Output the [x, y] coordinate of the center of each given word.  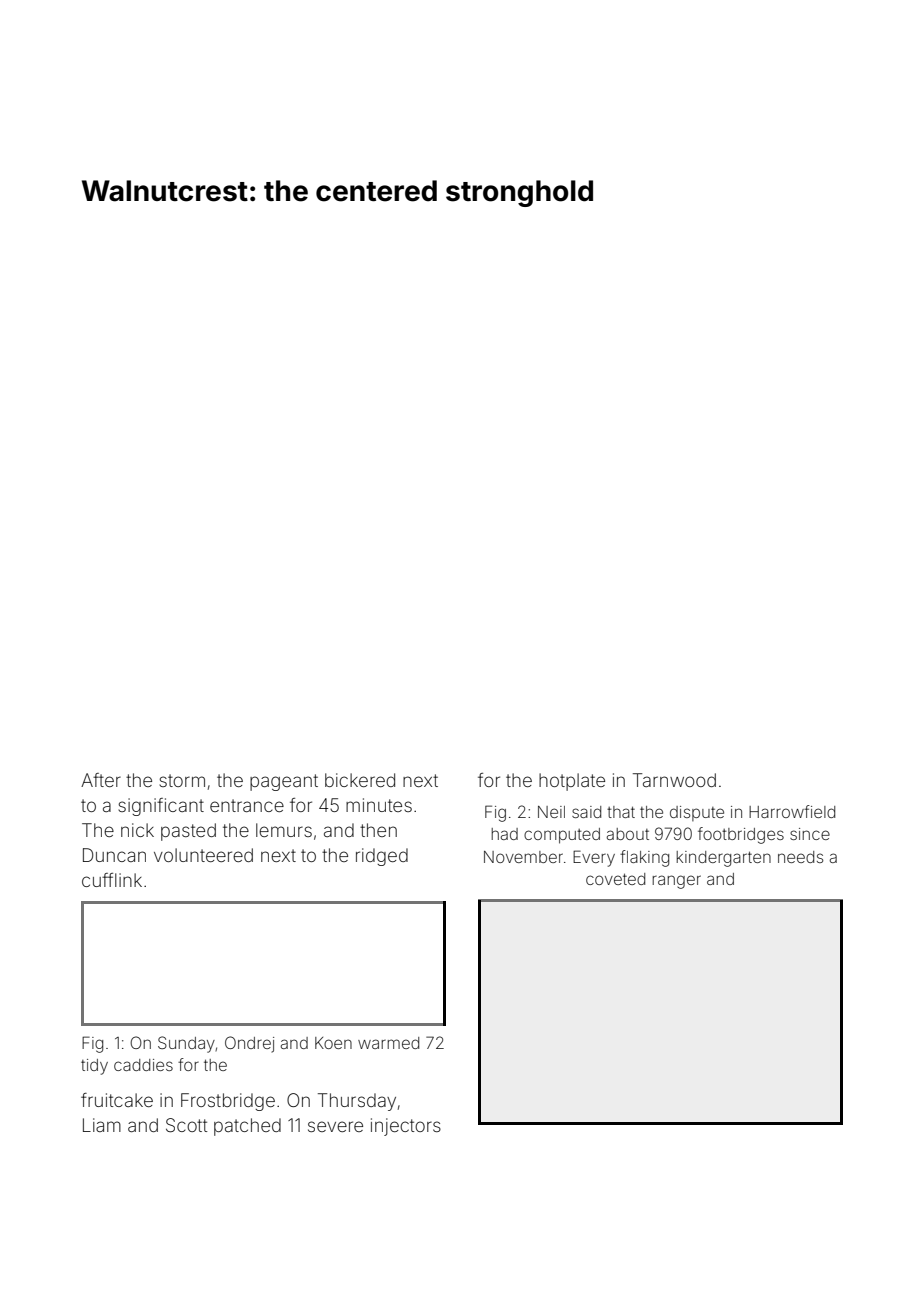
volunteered [203, 855]
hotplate [572, 782]
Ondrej [249, 1044]
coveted [615, 879]
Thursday [357, 1102]
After [101, 780]
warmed [388, 1043]
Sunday [186, 1044]
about [628, 834]
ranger [676, 882]
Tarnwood [674, 780]
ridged [382, 857]
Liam [102, 1125]
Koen [333, 1043]
